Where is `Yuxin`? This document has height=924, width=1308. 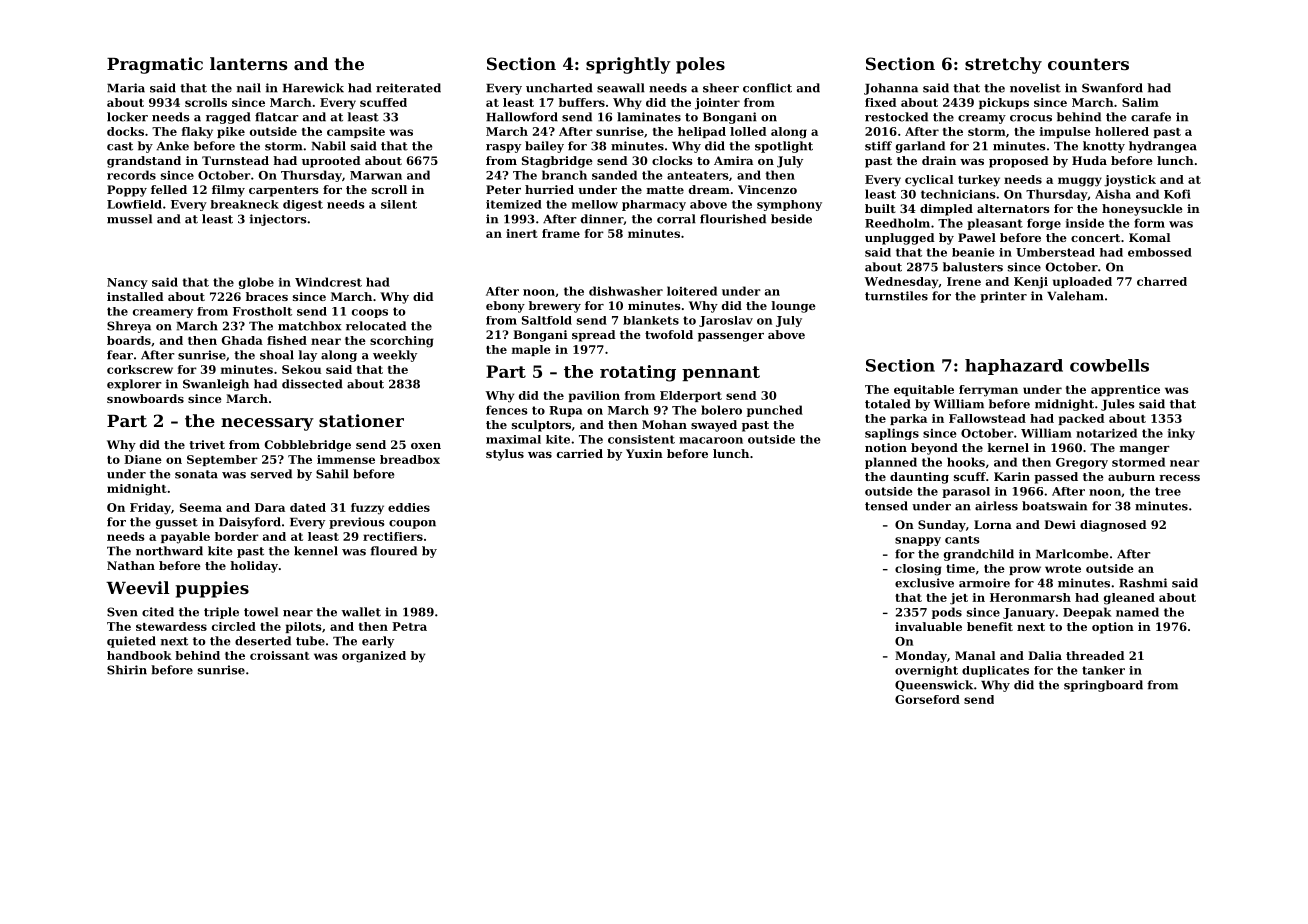
Yuxin is located at coordinates (644, 453).
